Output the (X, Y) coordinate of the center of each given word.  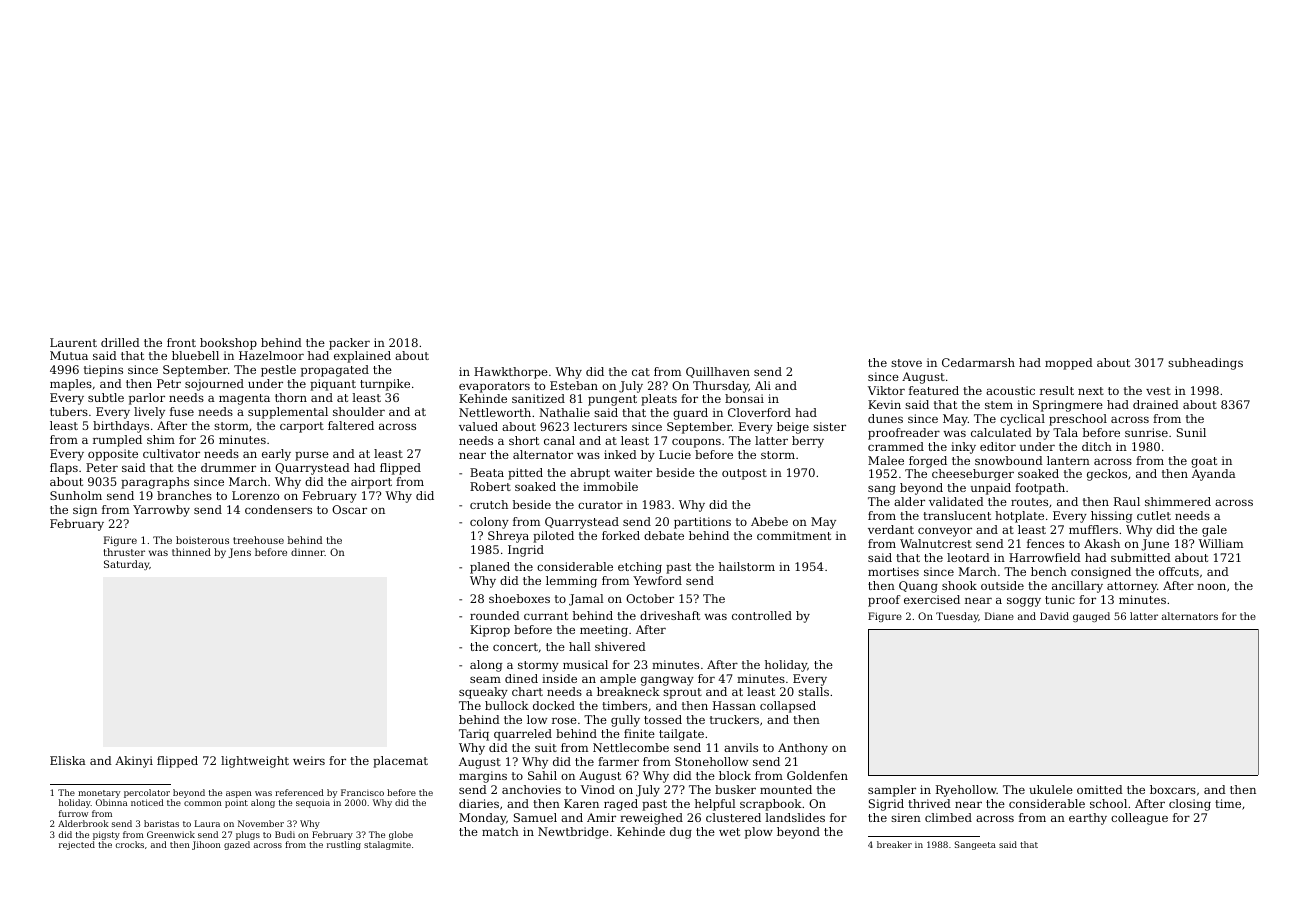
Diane (999, 616)
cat (641, 372)
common (203, 803)
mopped (1069, 364)
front (181, 342)
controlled (762, 615)
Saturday (126, 565)
